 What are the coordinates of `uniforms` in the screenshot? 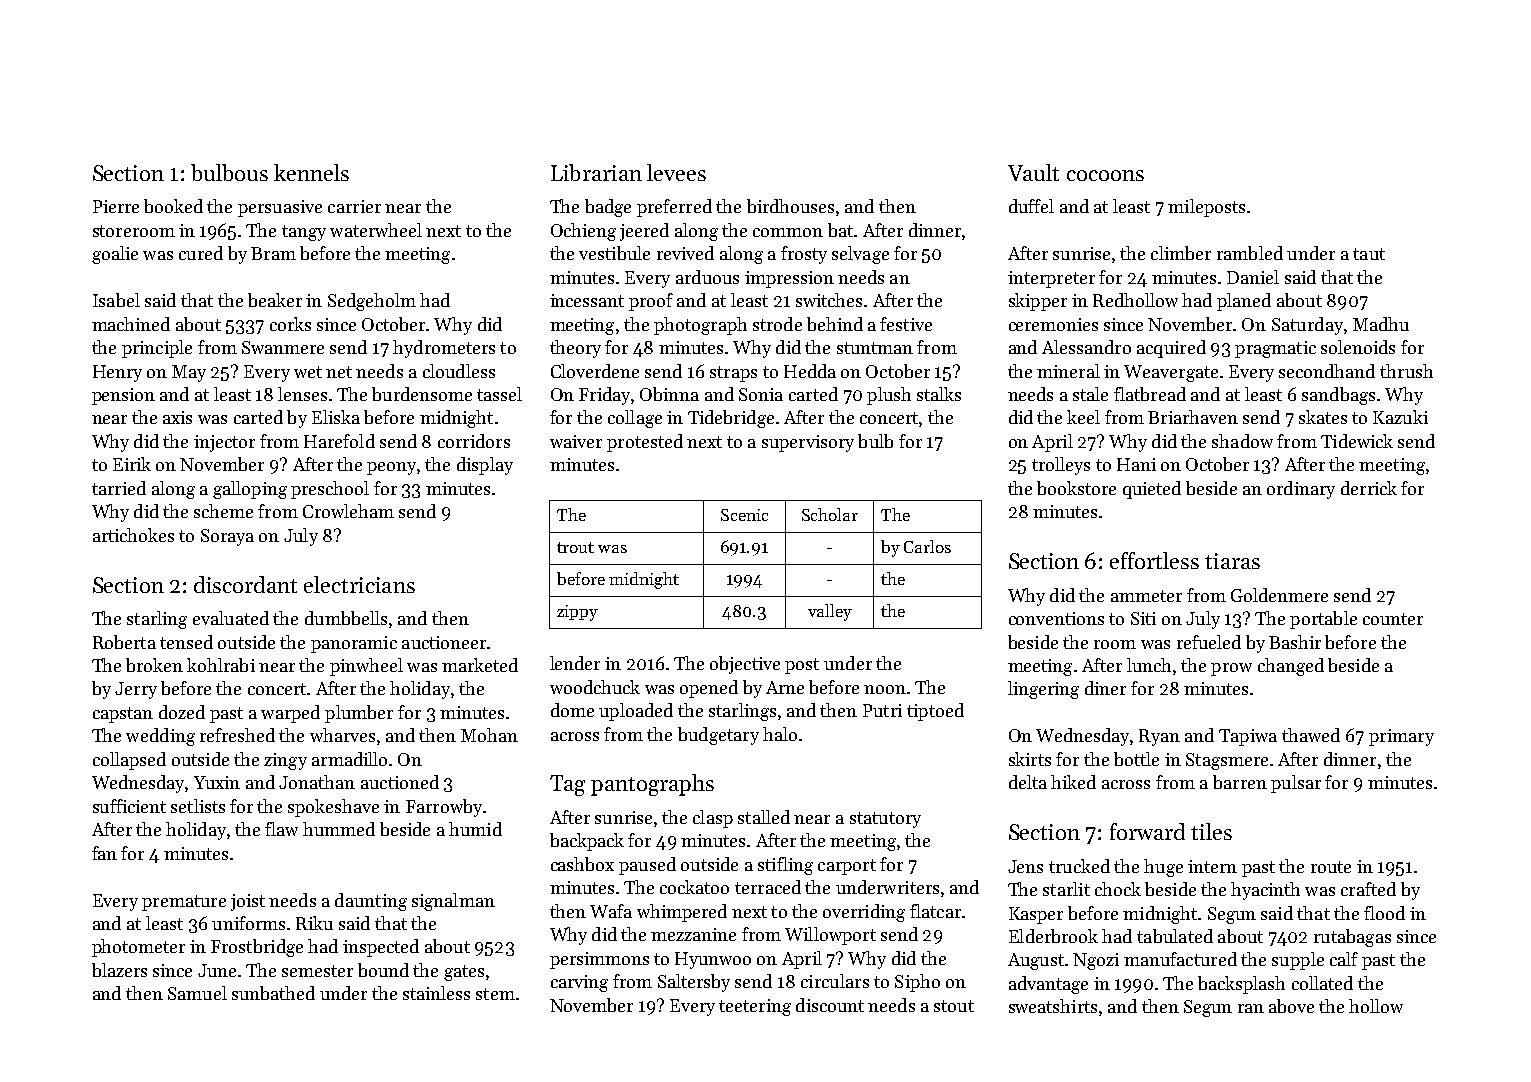 It's located at (248, 923).
